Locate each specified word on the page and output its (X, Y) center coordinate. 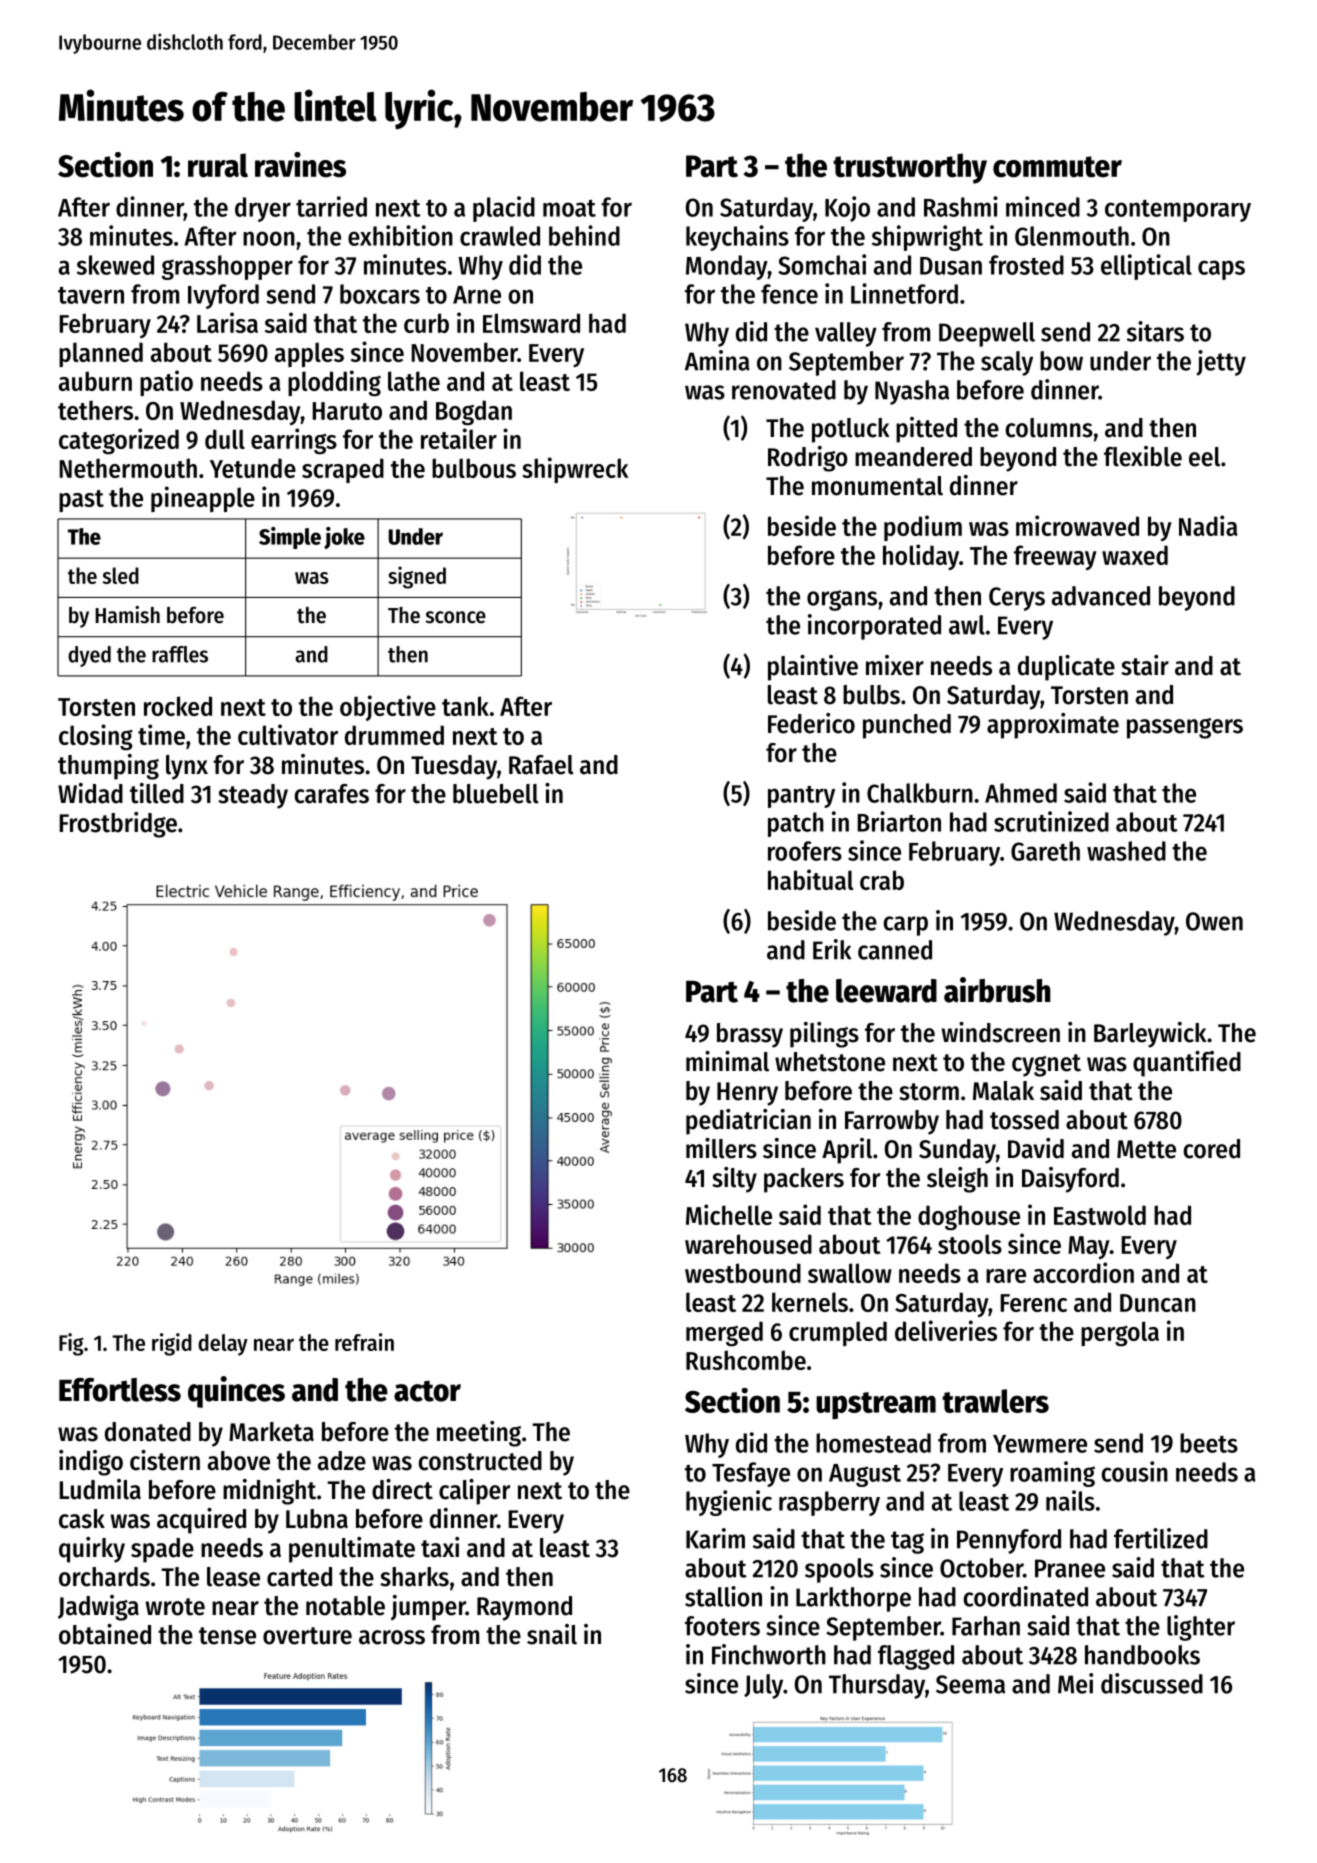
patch (796, 824)
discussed (1152, 1683)
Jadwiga (98, 1608)
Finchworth (769, 1654)
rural (218, 165)
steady (253, 796)
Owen (1214, 921)
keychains (737, 238)
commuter (1057, 167)
